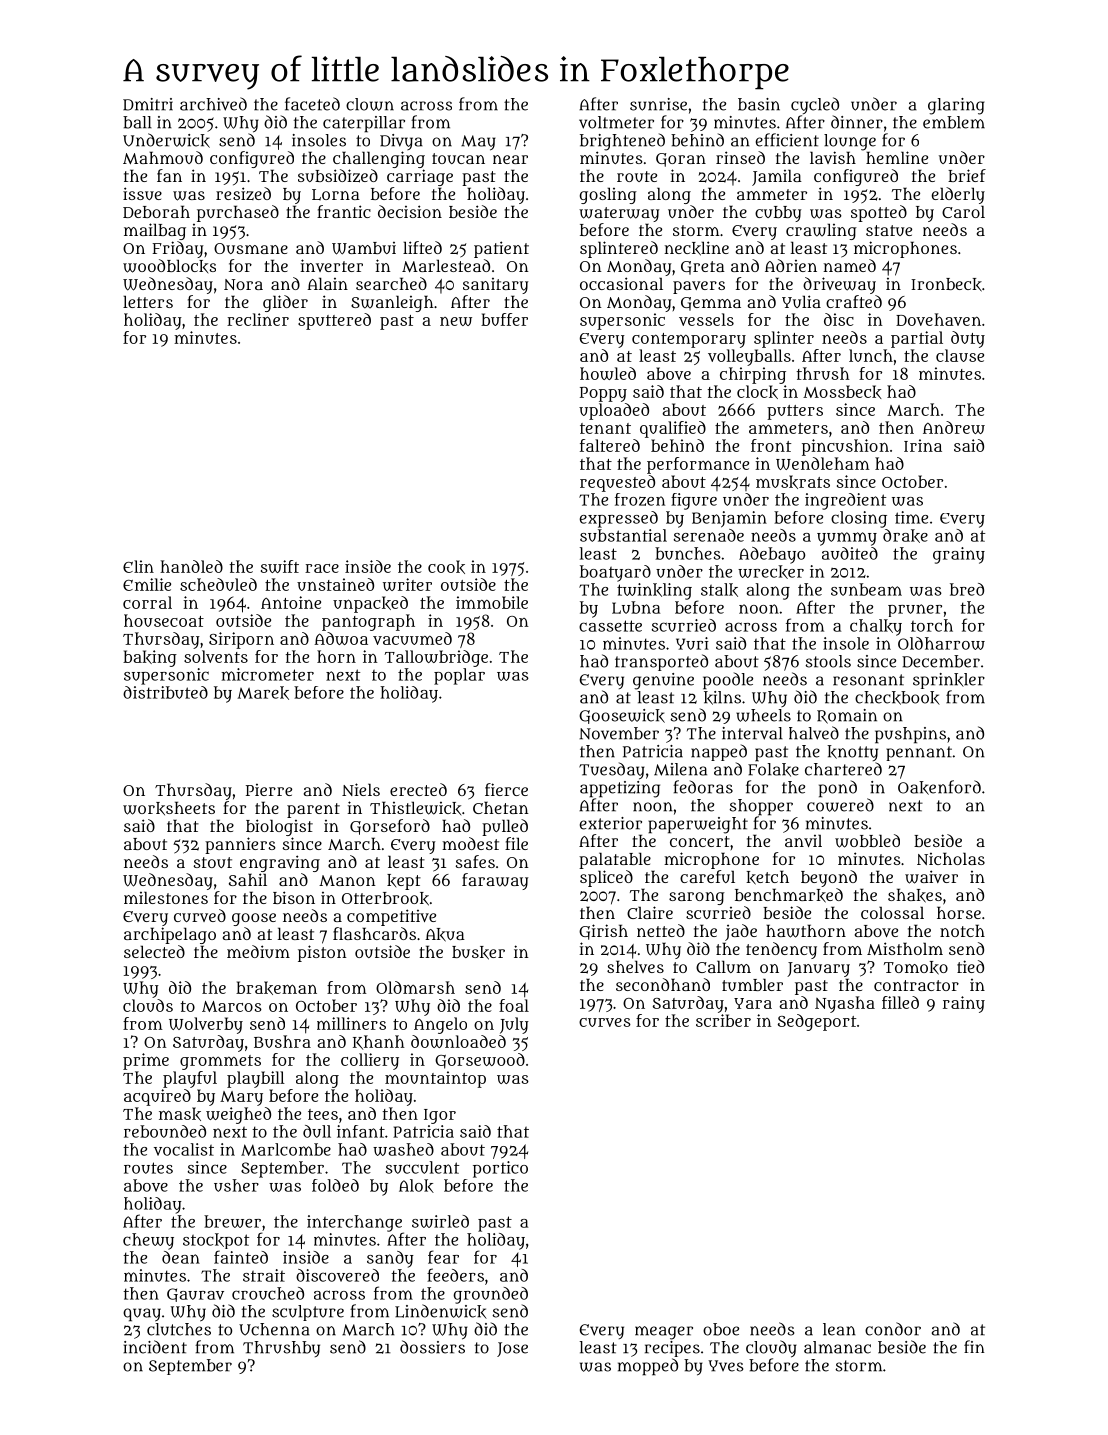  Describe the element at coordinates (279, 827) in the document. I see `biologist` at that location.
